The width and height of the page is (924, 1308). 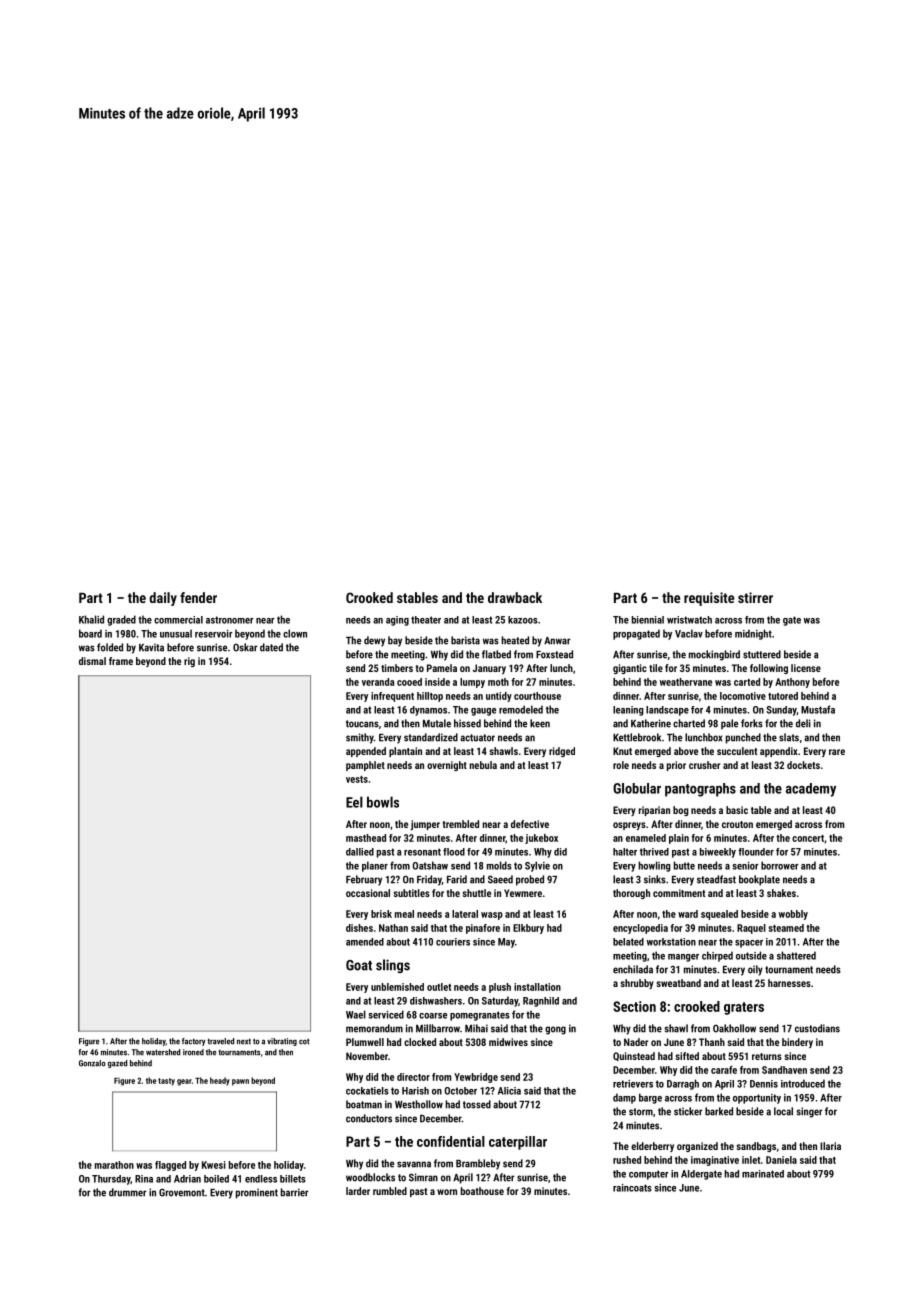 What do you see at coordinates (367, 1091) in the page?
I see `cockatiels` at bounding box center [367, 1091].
